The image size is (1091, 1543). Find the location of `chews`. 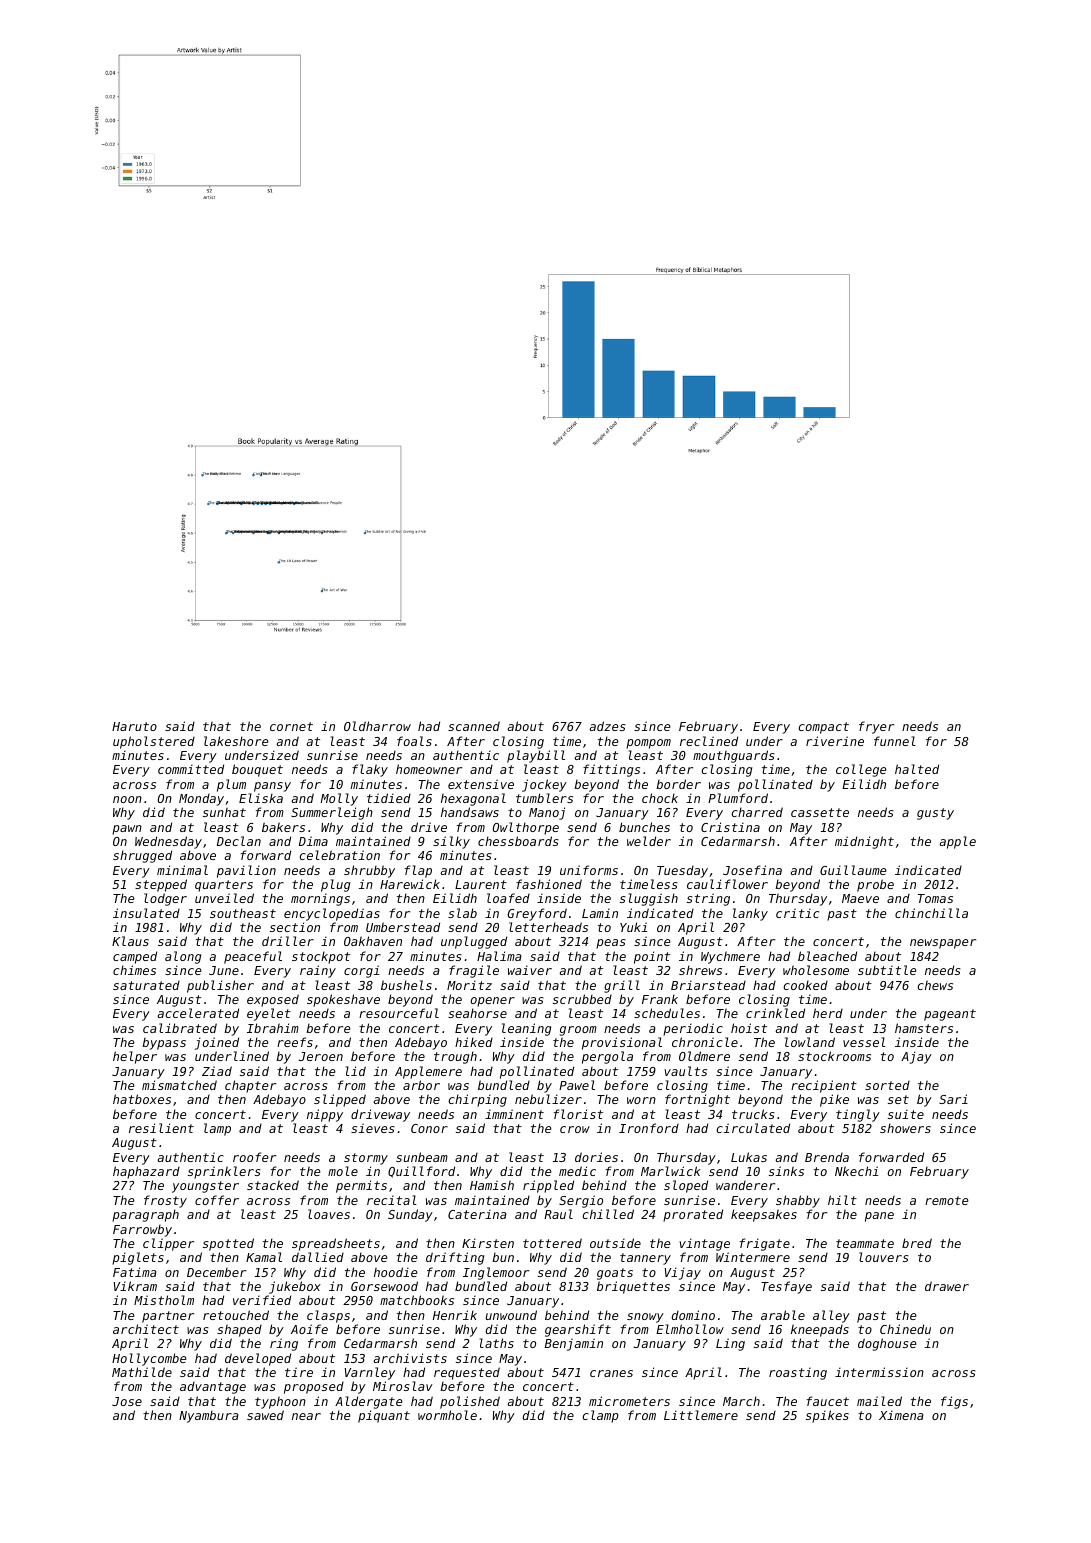

chews is located at coordinates (935, 985).
